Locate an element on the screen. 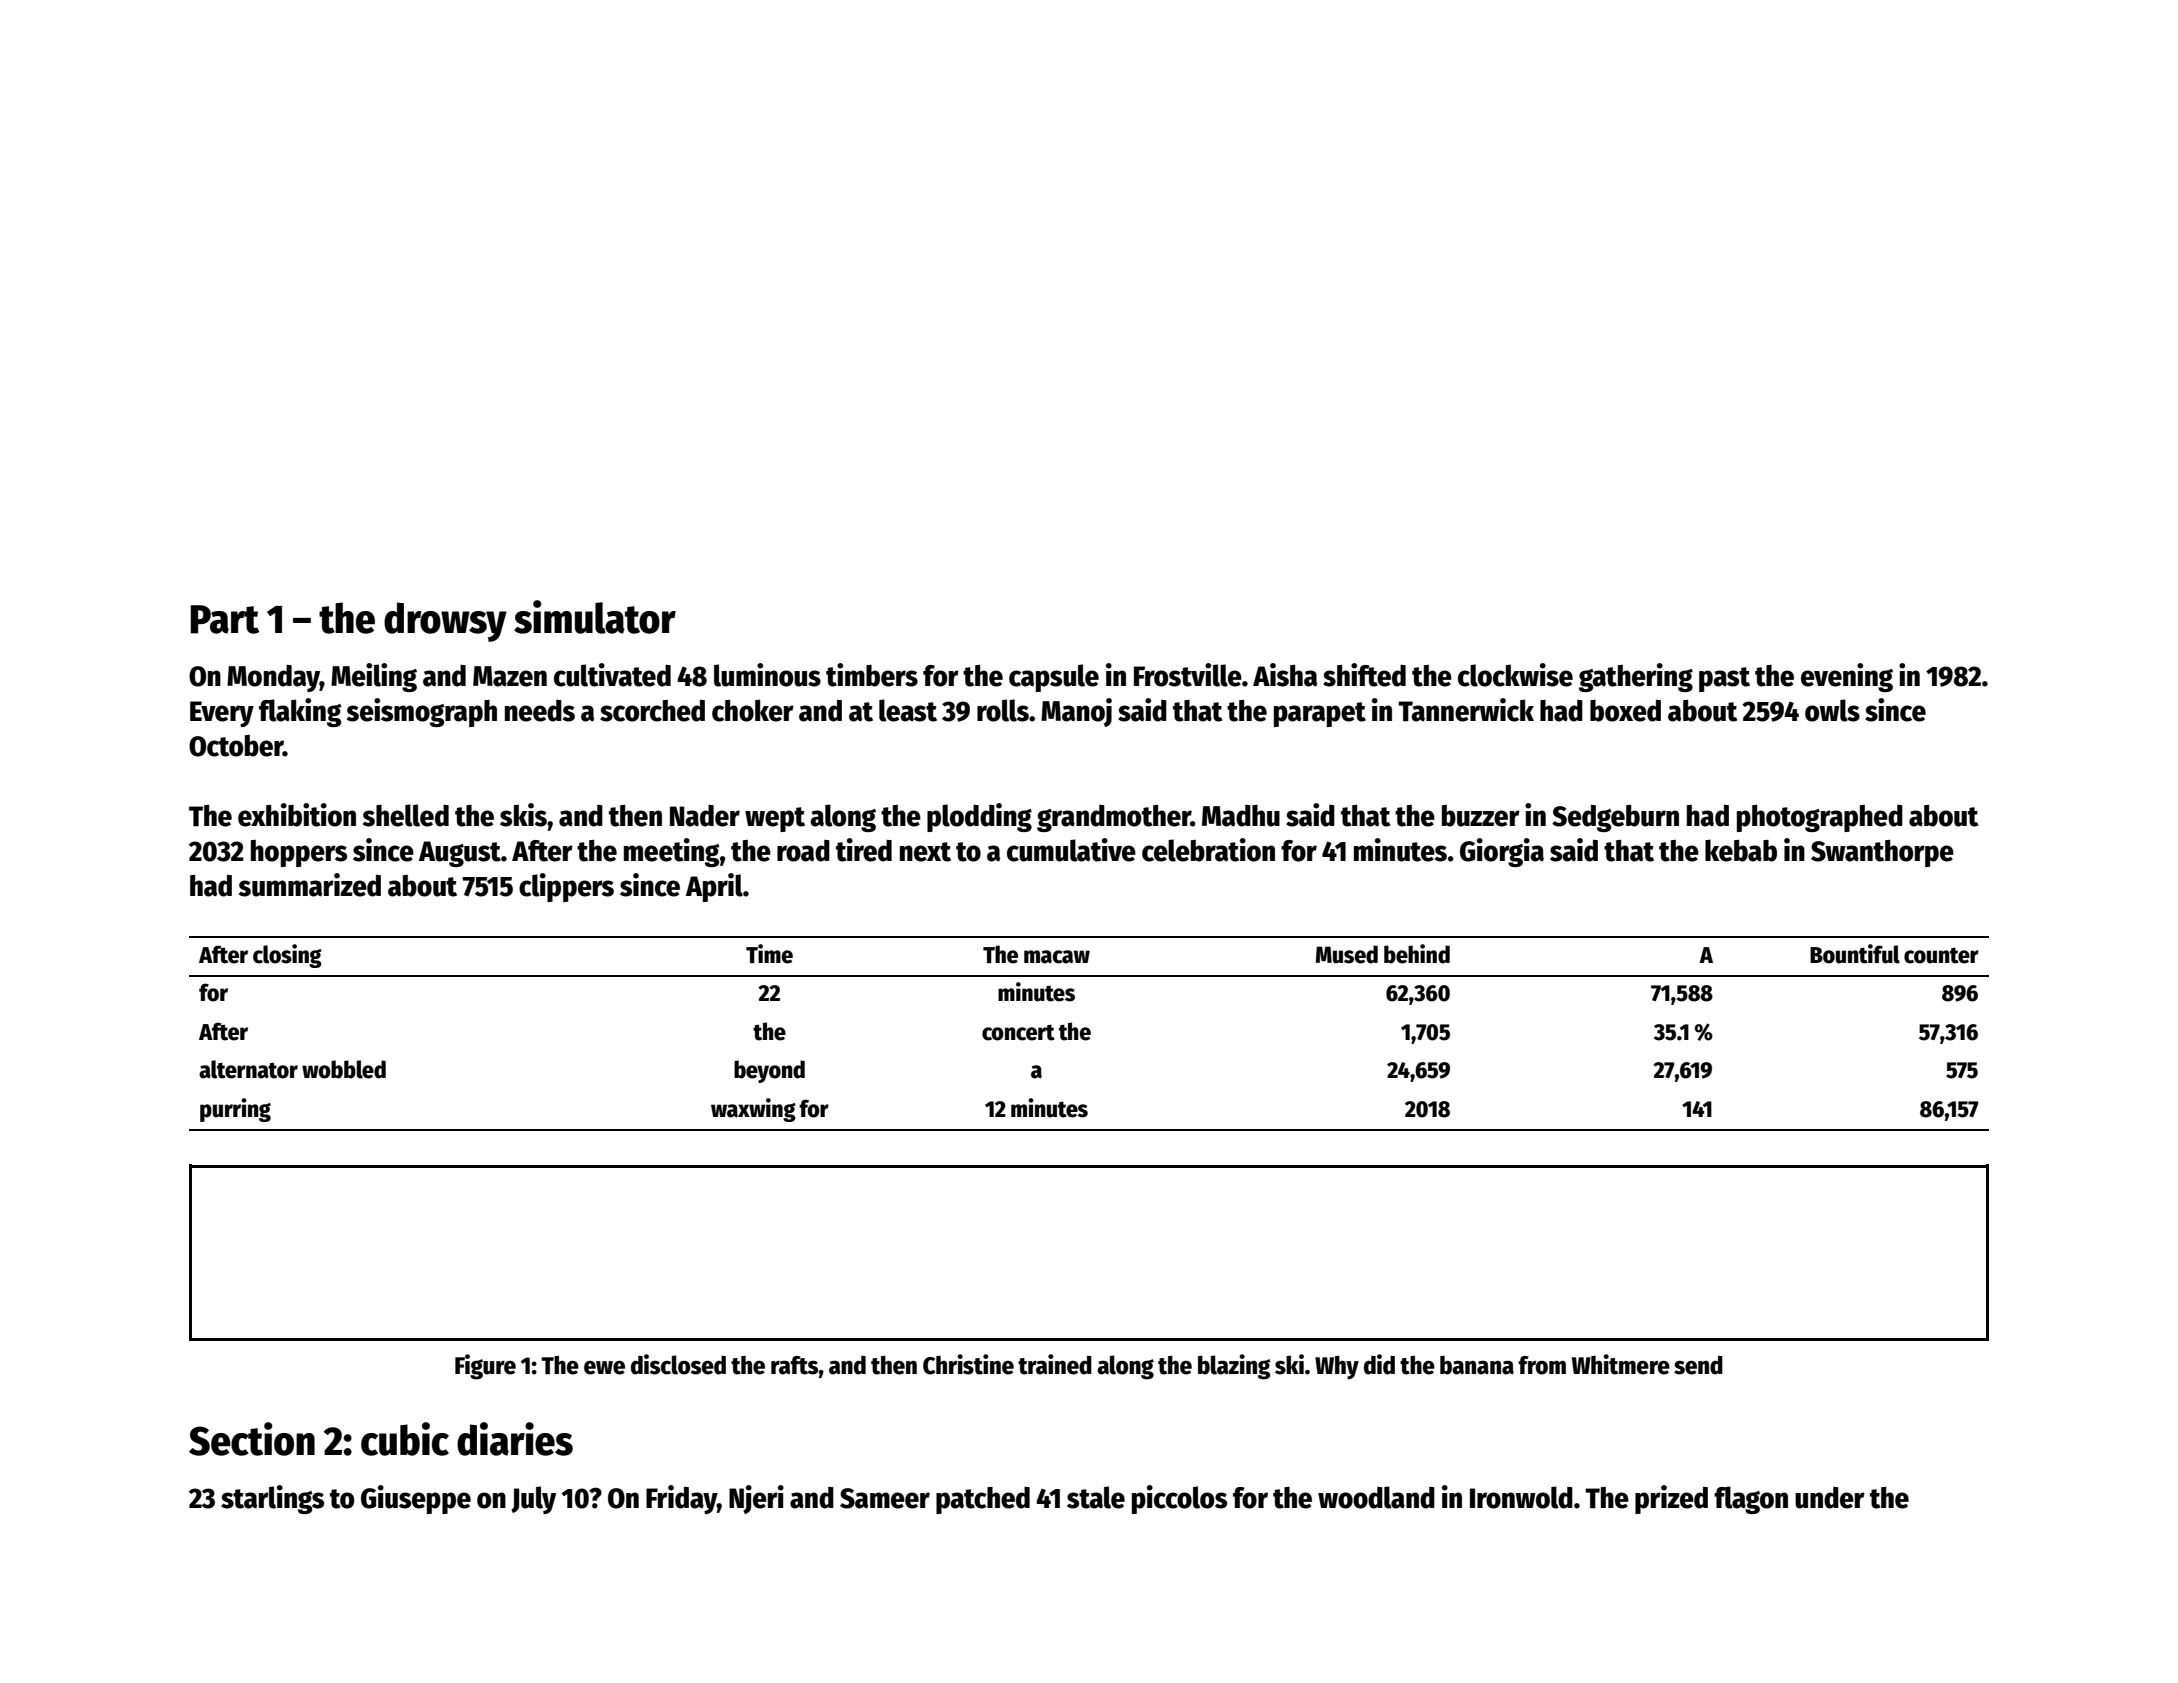 This screenshot has height=1683, width=2178. send is located at coordinates (1698, 1365).
